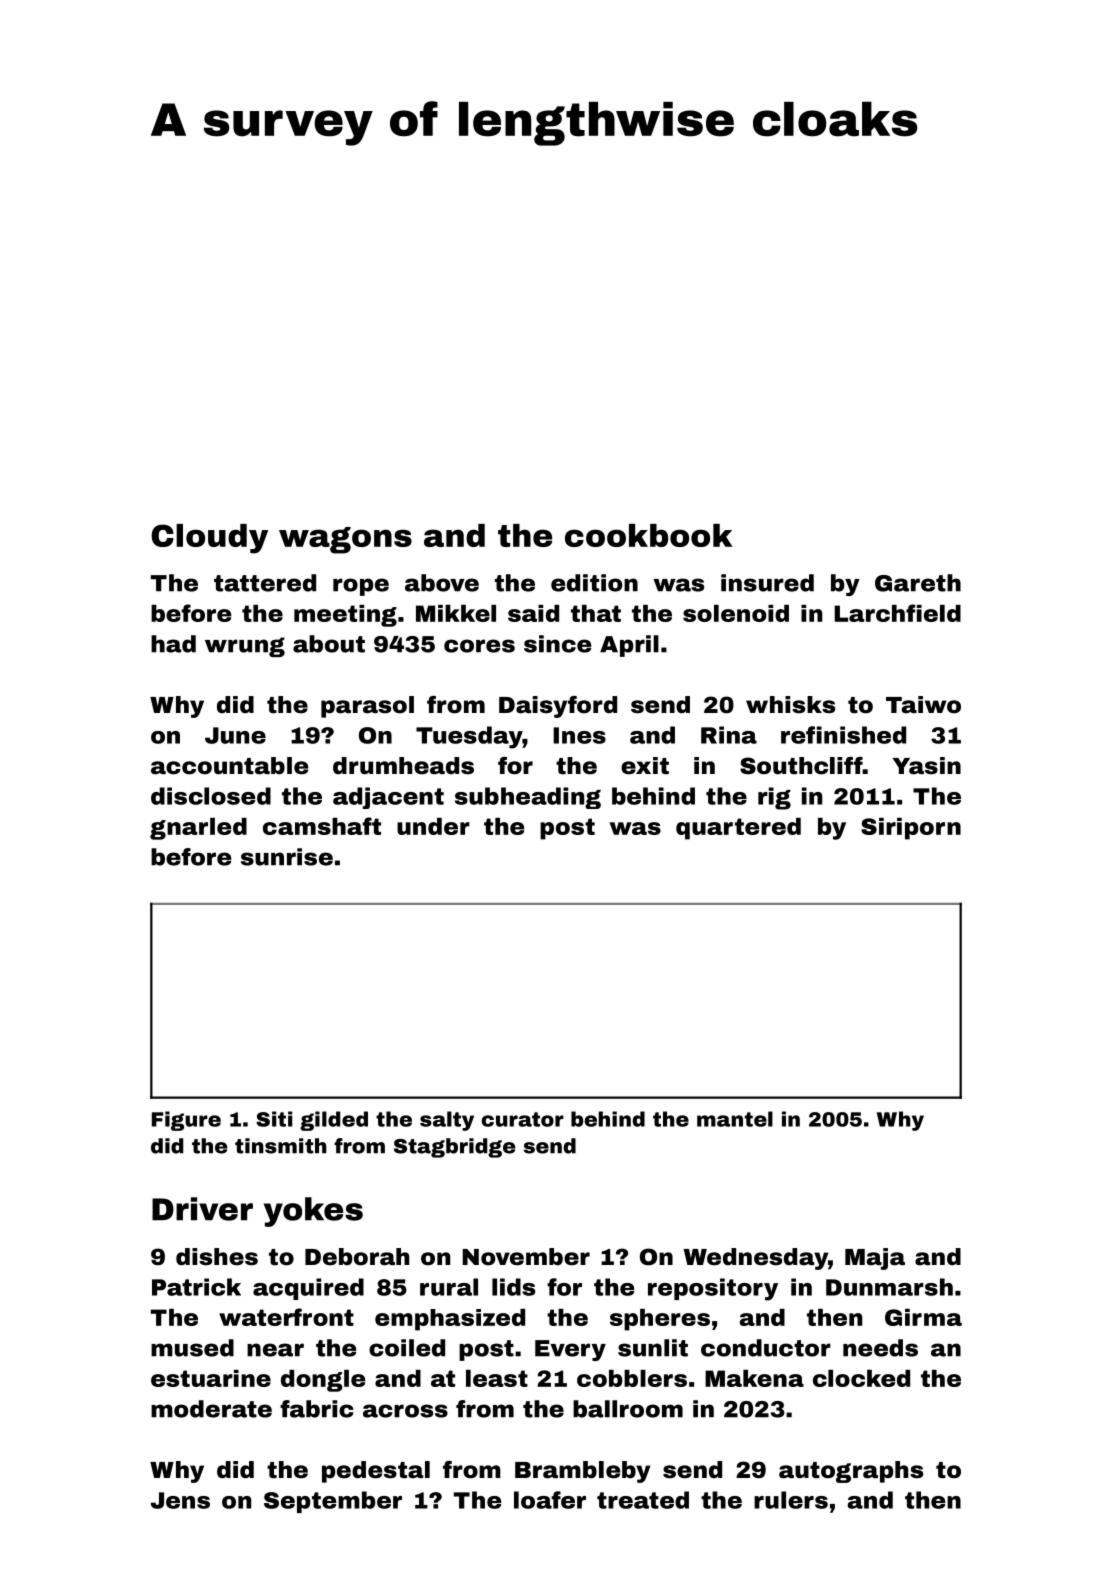 This image has width=1112, height=1580. Describe the element at coordinates (550, 1500) in the image. I see `loafer` at that location.
